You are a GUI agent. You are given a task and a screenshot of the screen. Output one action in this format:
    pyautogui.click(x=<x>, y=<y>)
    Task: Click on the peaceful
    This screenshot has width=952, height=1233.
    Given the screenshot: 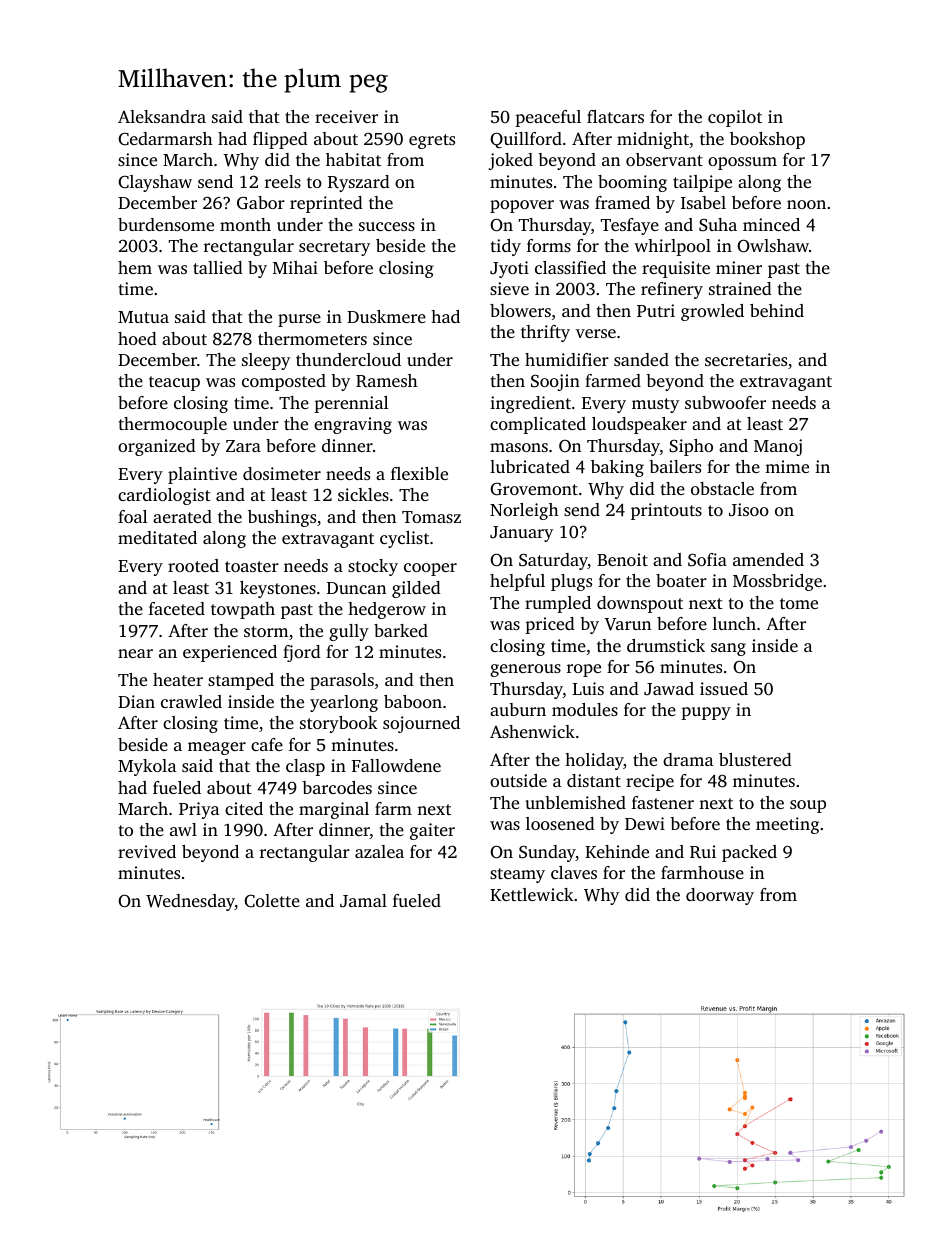 What is the action you would take?
    pyautogui.click(x=548, y=118)
